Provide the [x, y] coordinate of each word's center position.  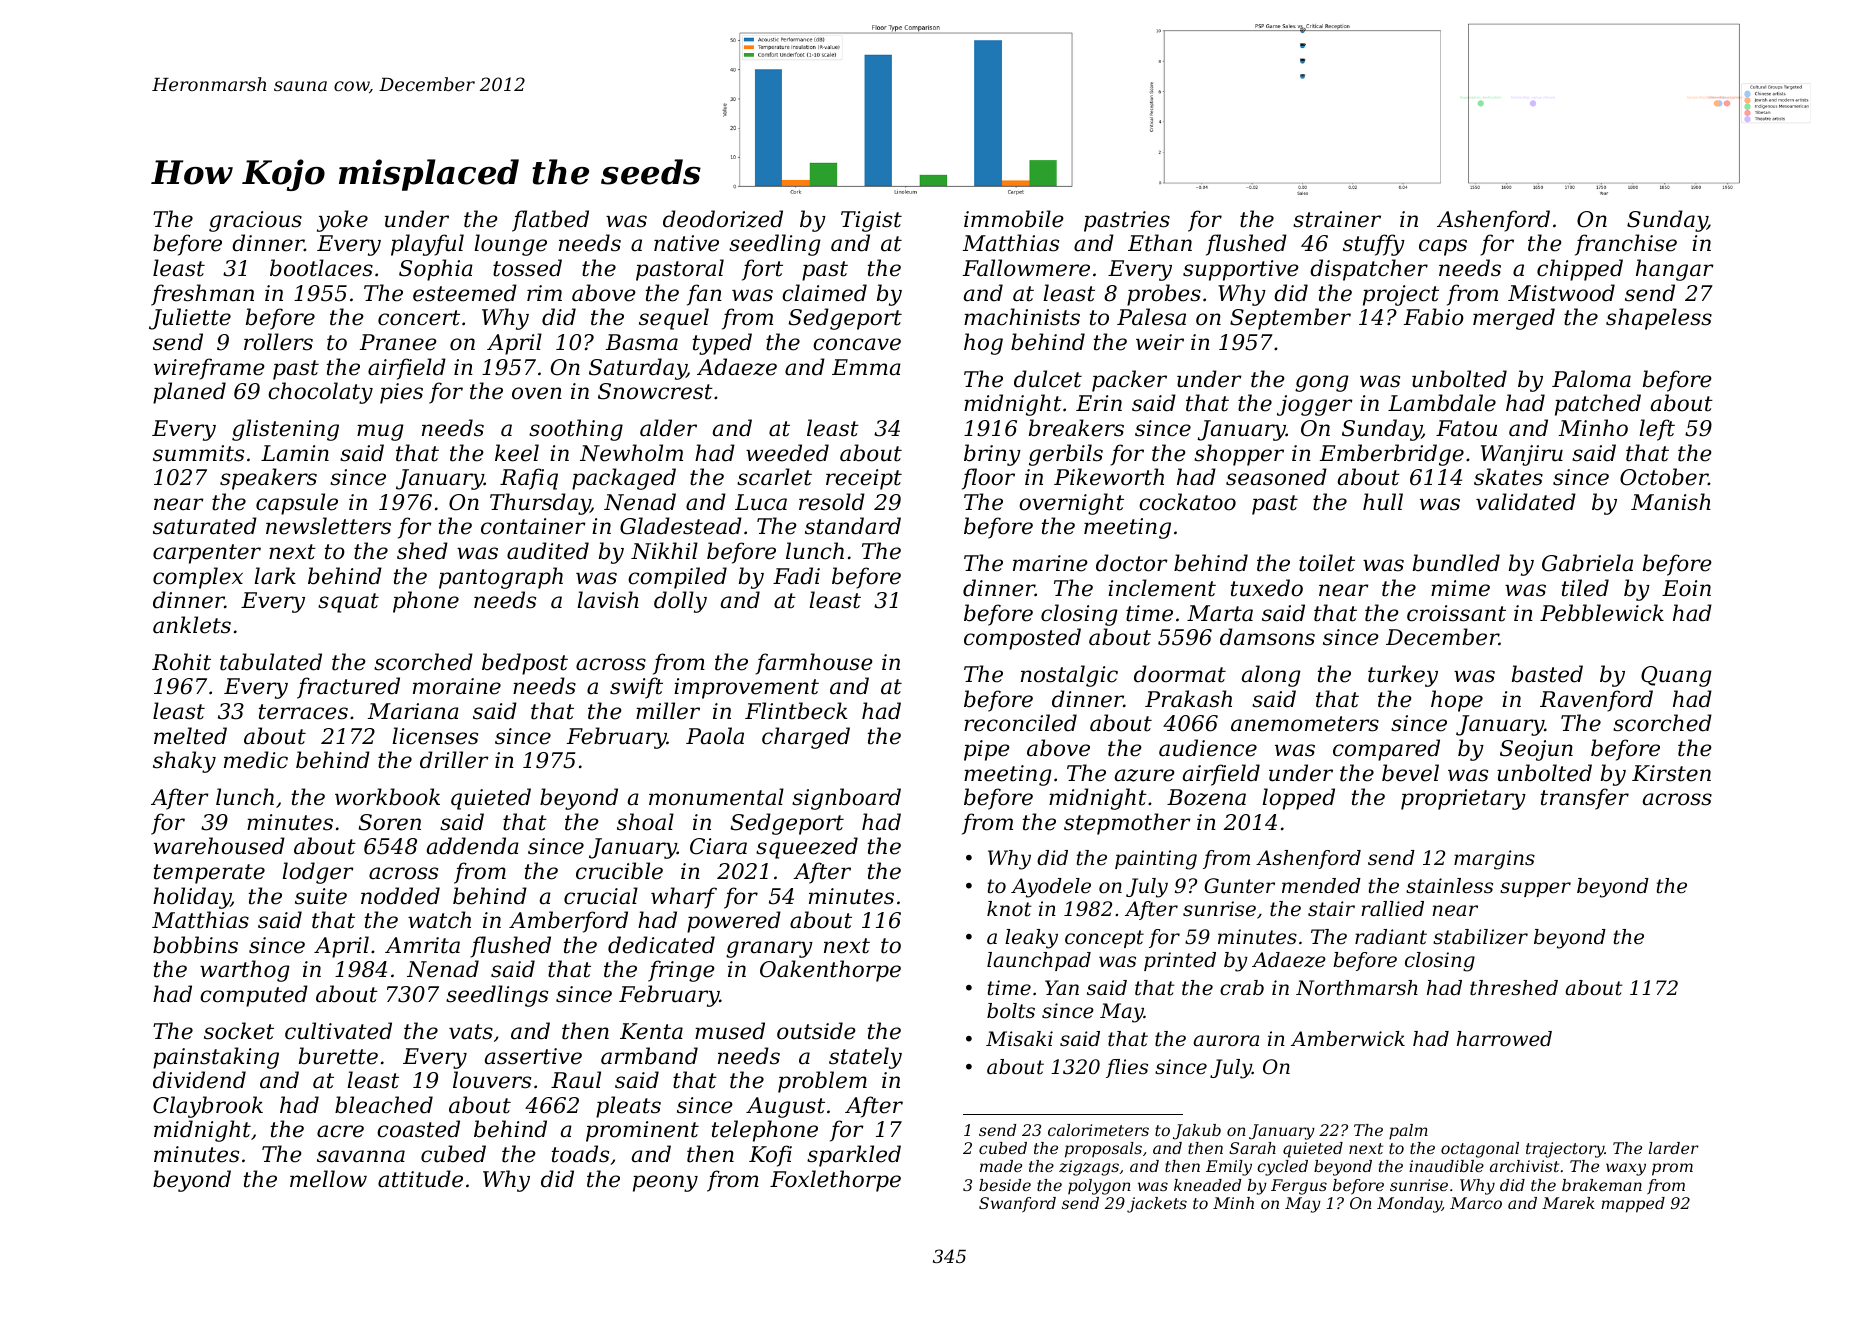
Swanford [1017, 1205]
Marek [1568, 1203]
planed [189, 393]
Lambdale [1442, 403]
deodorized [723, 219]
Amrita [422, 945]
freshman [202, 295]
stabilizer [1480, 937]
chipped [1580, 270]
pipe [987, 750]
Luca [761, 502]
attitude [420, 1179]
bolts [1011, 1011]
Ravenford [1596, 701]
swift [636, 688]
